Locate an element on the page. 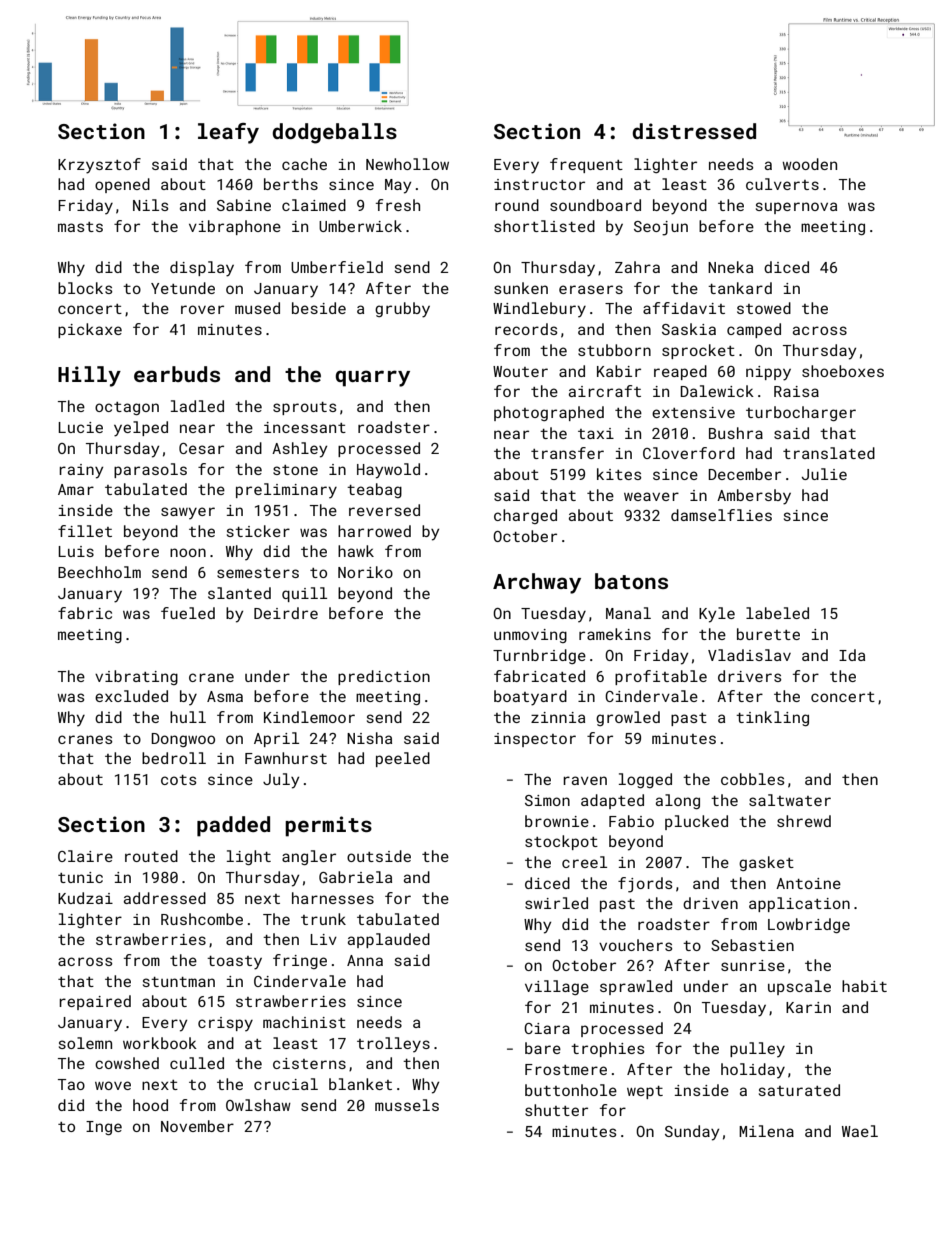 The height and width of the page is (1233, 952). distressed is located at coordinates (694, 131).
